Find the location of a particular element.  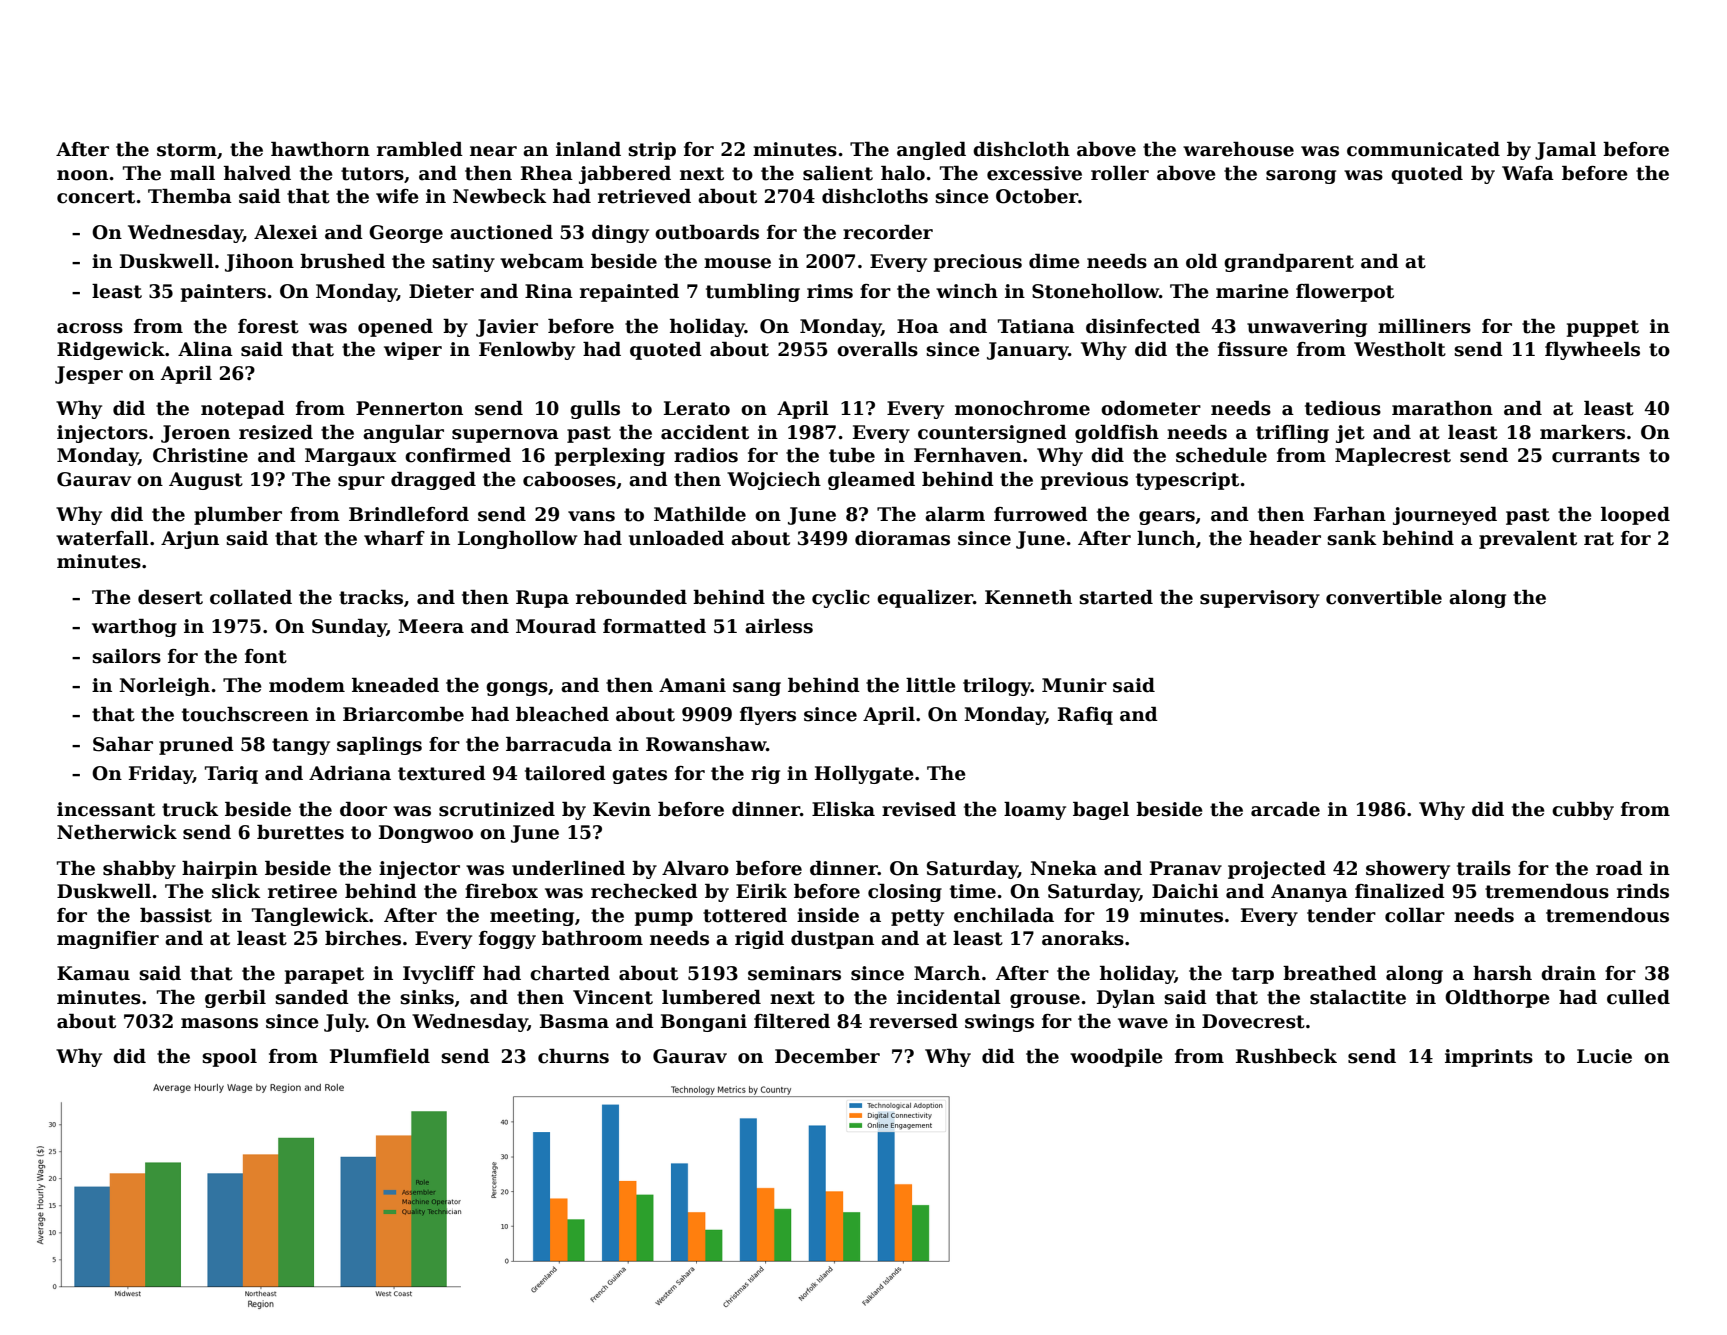

Tatiana is located at coordinates (1036, 326).
